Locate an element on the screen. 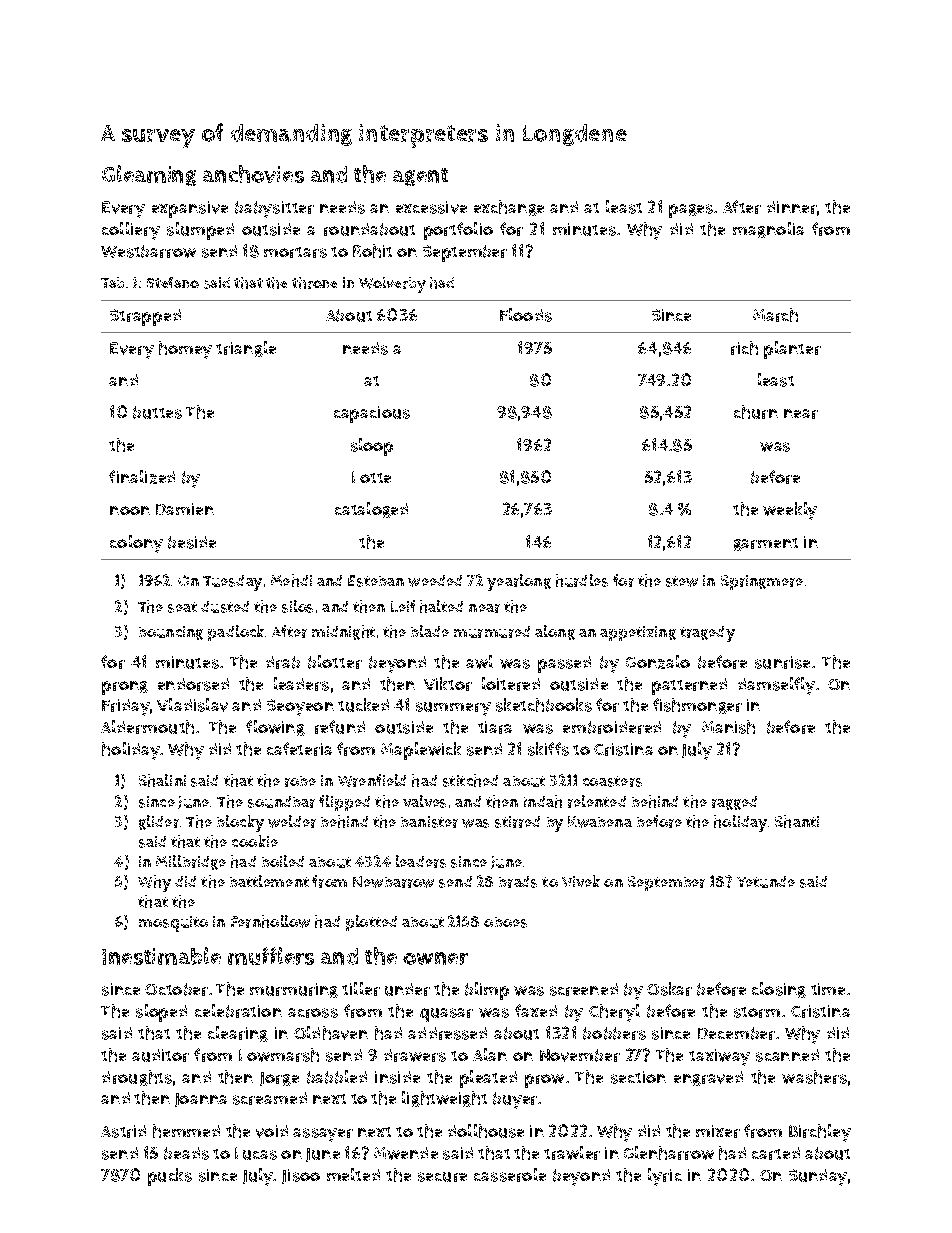  churn is located at coordinates (756, 412).
